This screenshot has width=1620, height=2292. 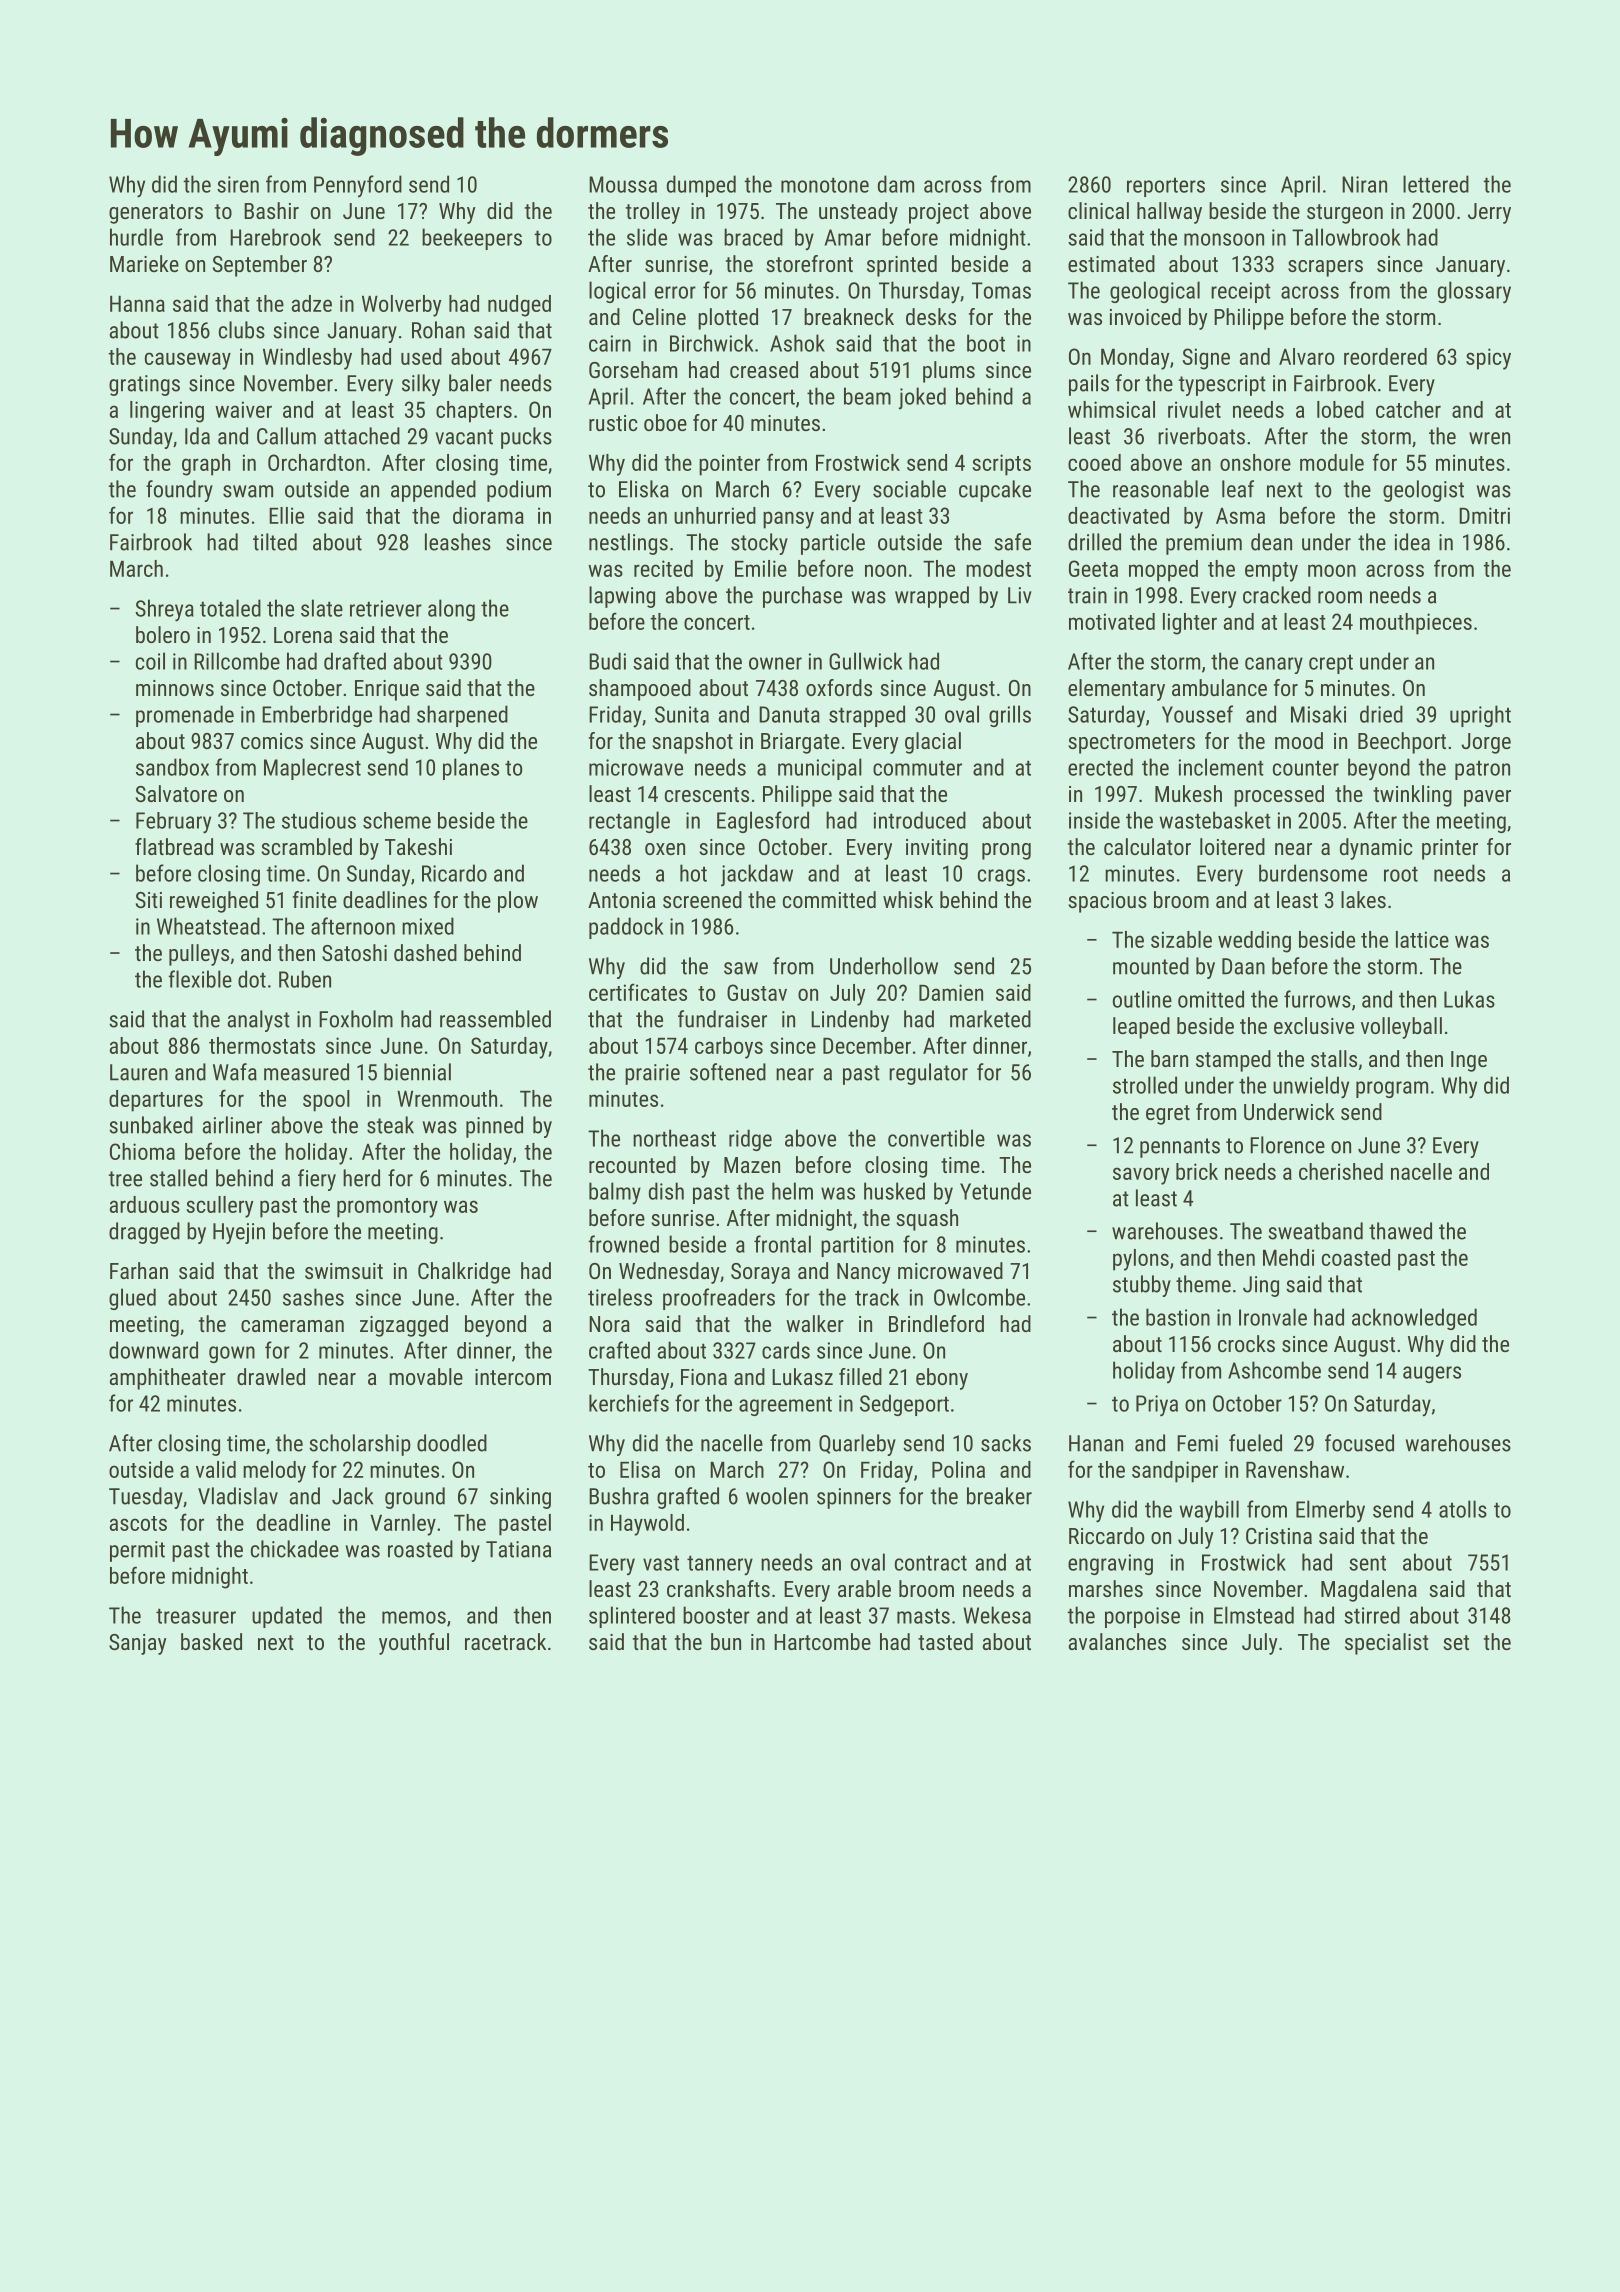 I want to click on ebony, so click(x=942, y=1379).
